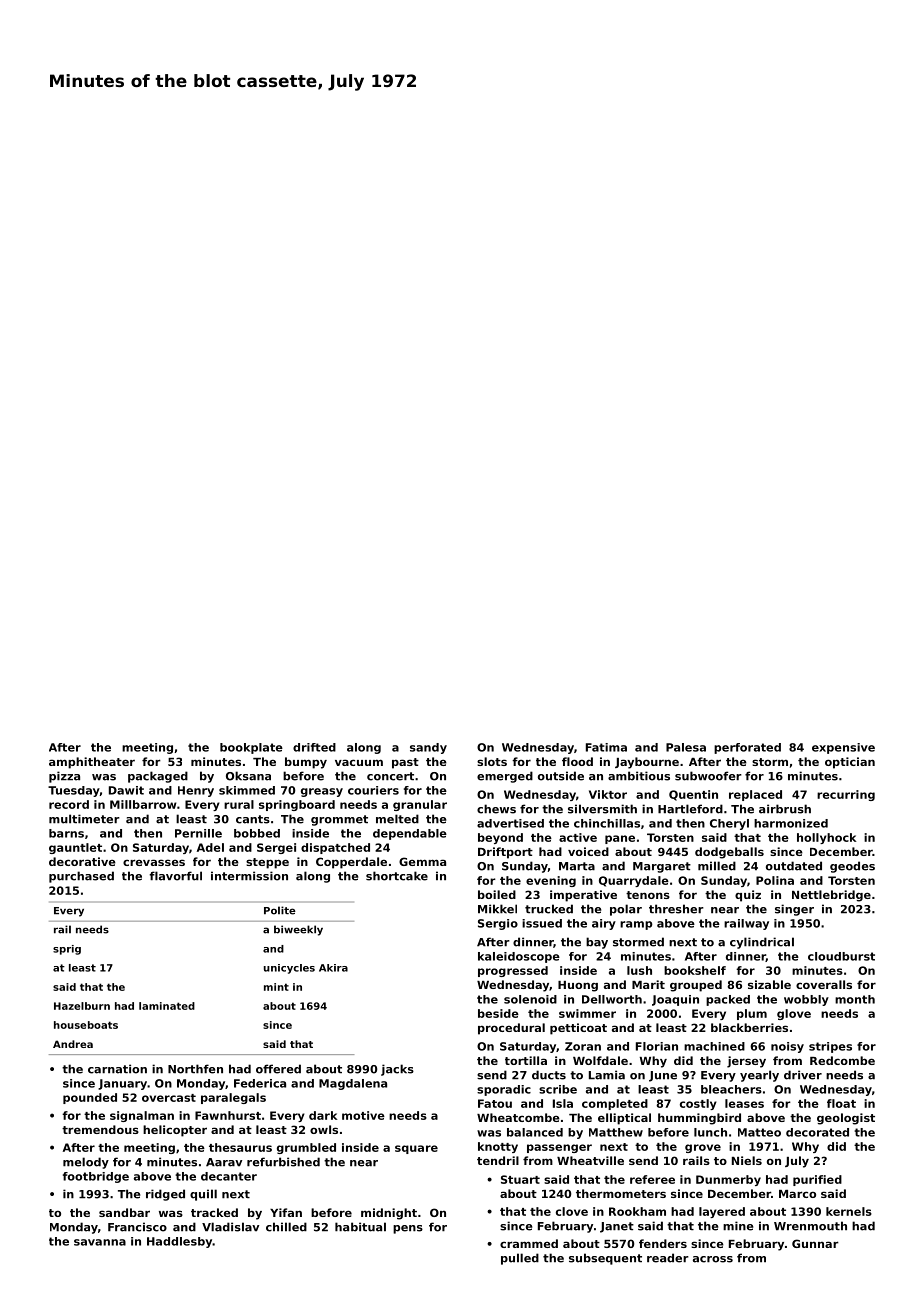 Image resolution: width=924 pixels, height=1308 pixels. What do you see at coordinates (794, 910) in the screenshot?
I see `singer` at bounding box center [794, 910].
